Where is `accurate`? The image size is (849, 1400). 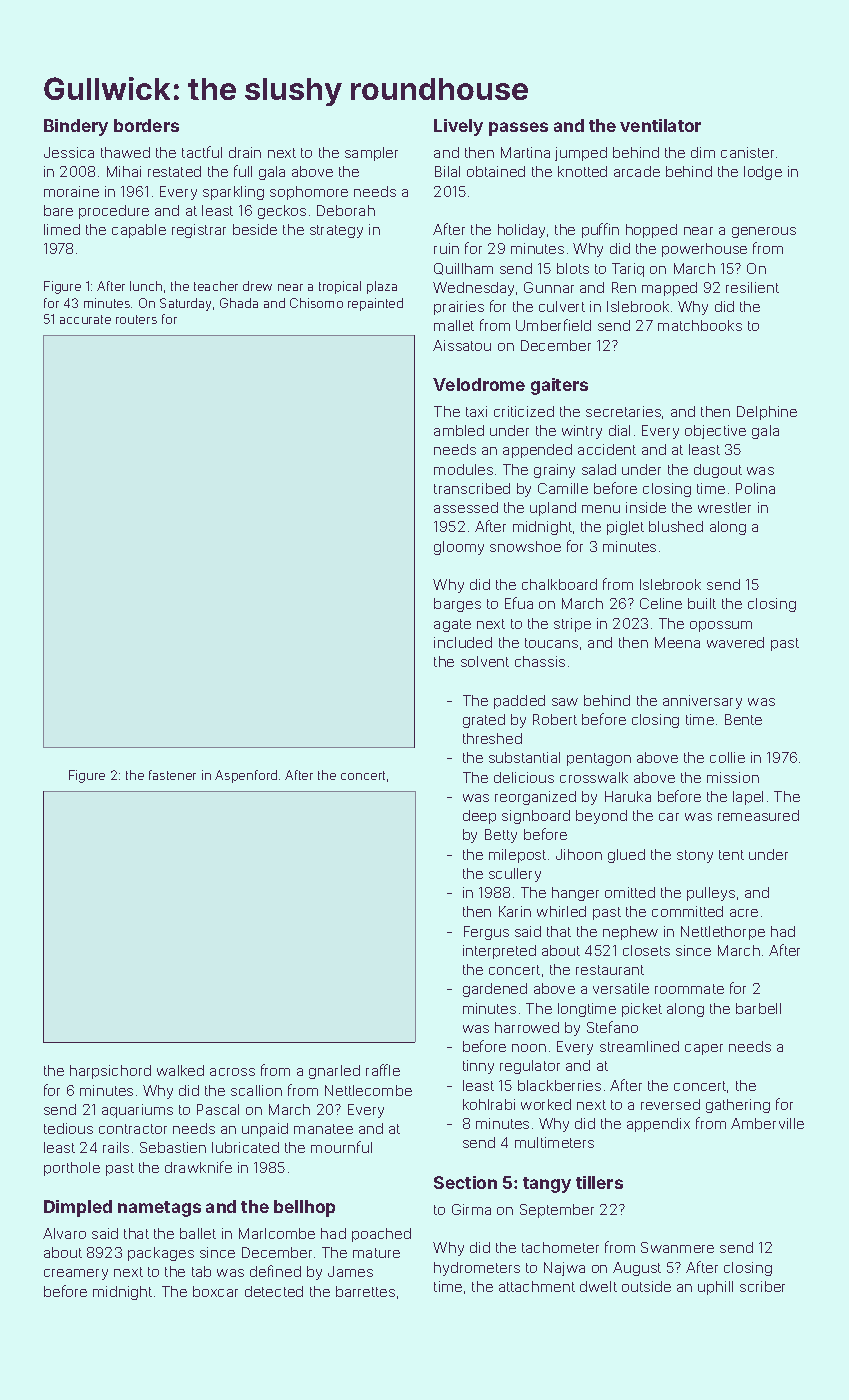 accurate is located at coordinates (85, 319).
